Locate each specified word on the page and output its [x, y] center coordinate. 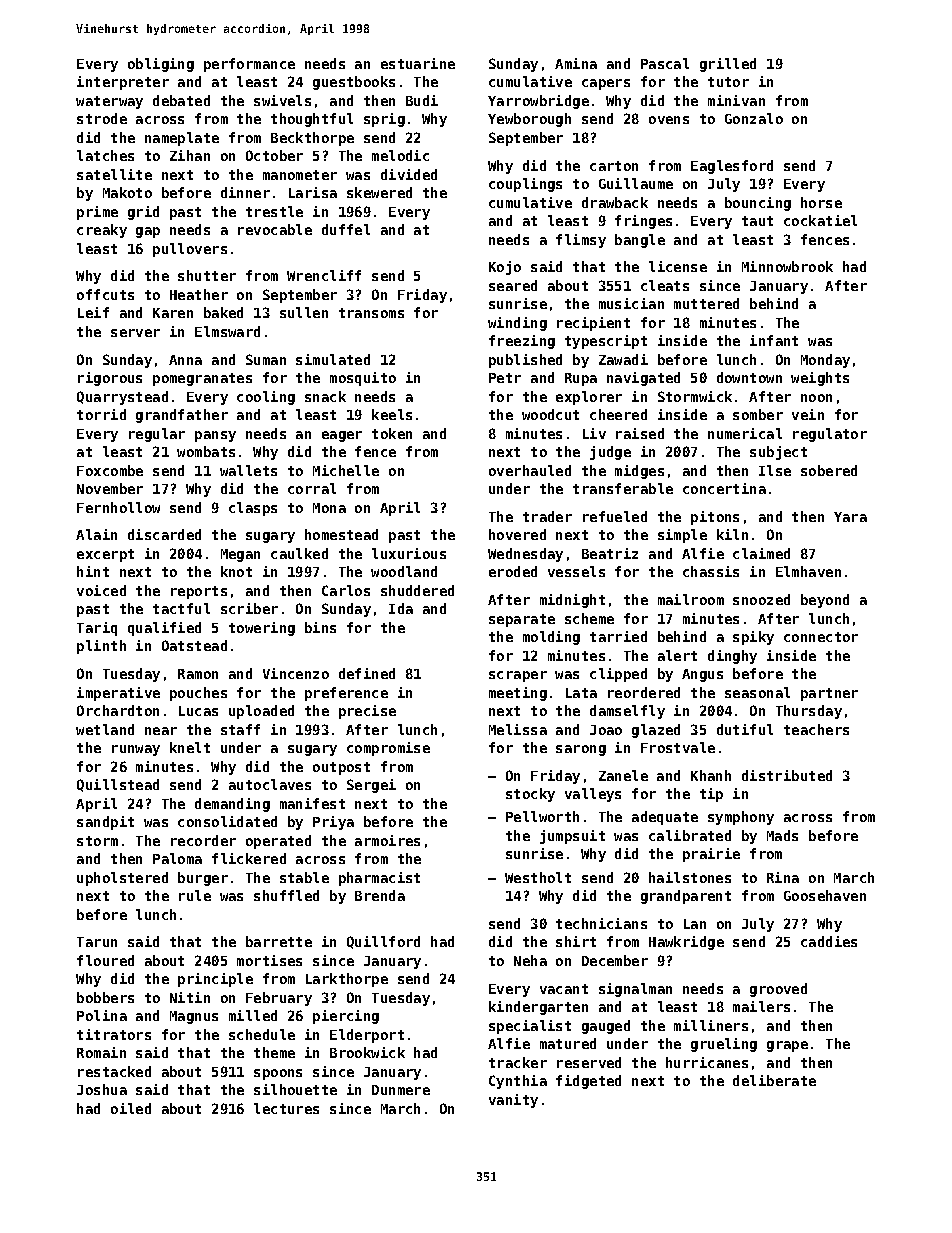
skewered [379, 192]
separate [522, 620]
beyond [825, 601]
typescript [606, 342]
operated [278, 842]
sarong [581, 750]
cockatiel [820, 220]
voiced [101, 590]
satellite [114, 174]
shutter [207, 275]
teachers [816, 729]
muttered [706, 303]
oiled [131, 1108]
